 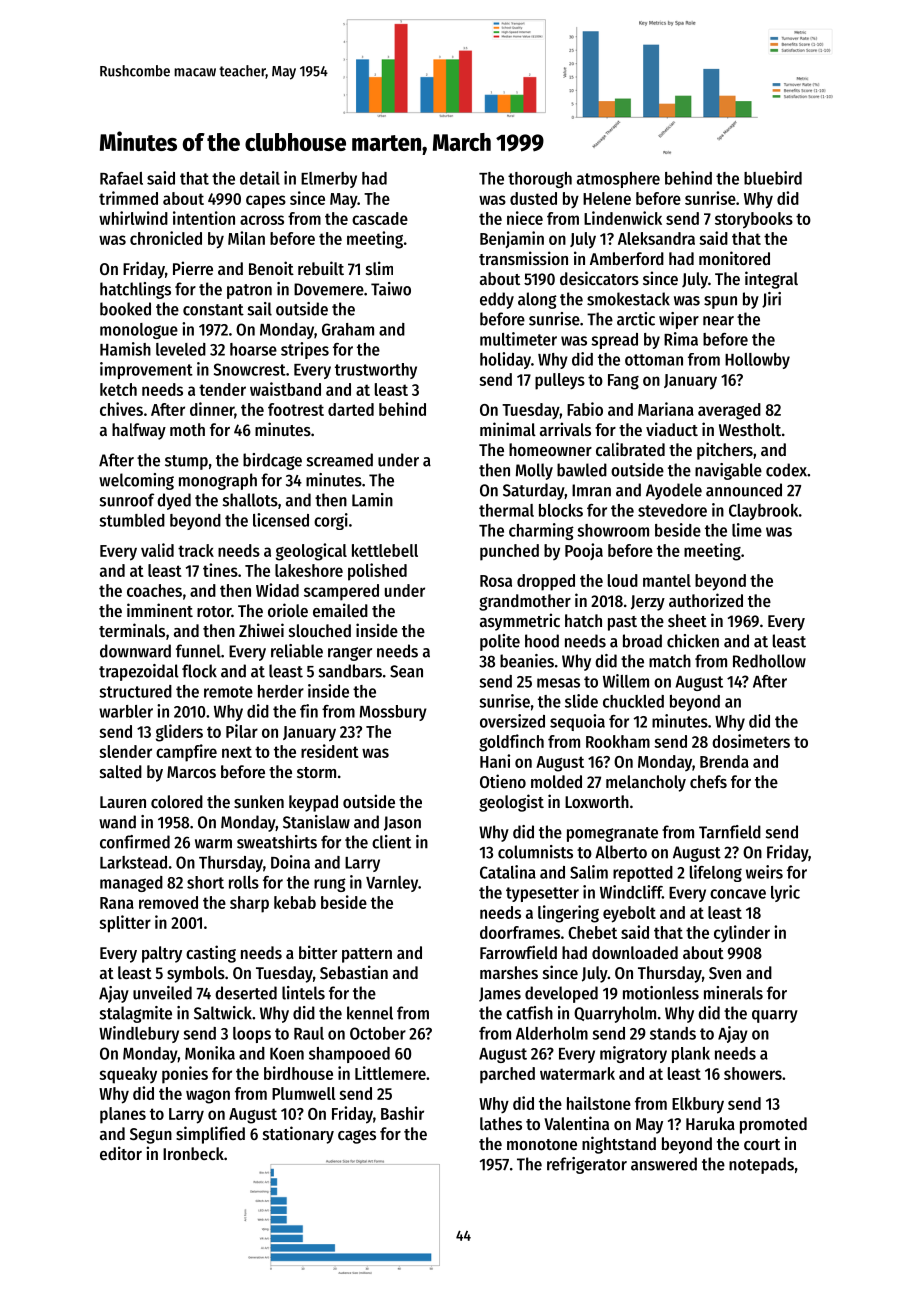 I want to click on cascade, so click(x=380, y=218).
